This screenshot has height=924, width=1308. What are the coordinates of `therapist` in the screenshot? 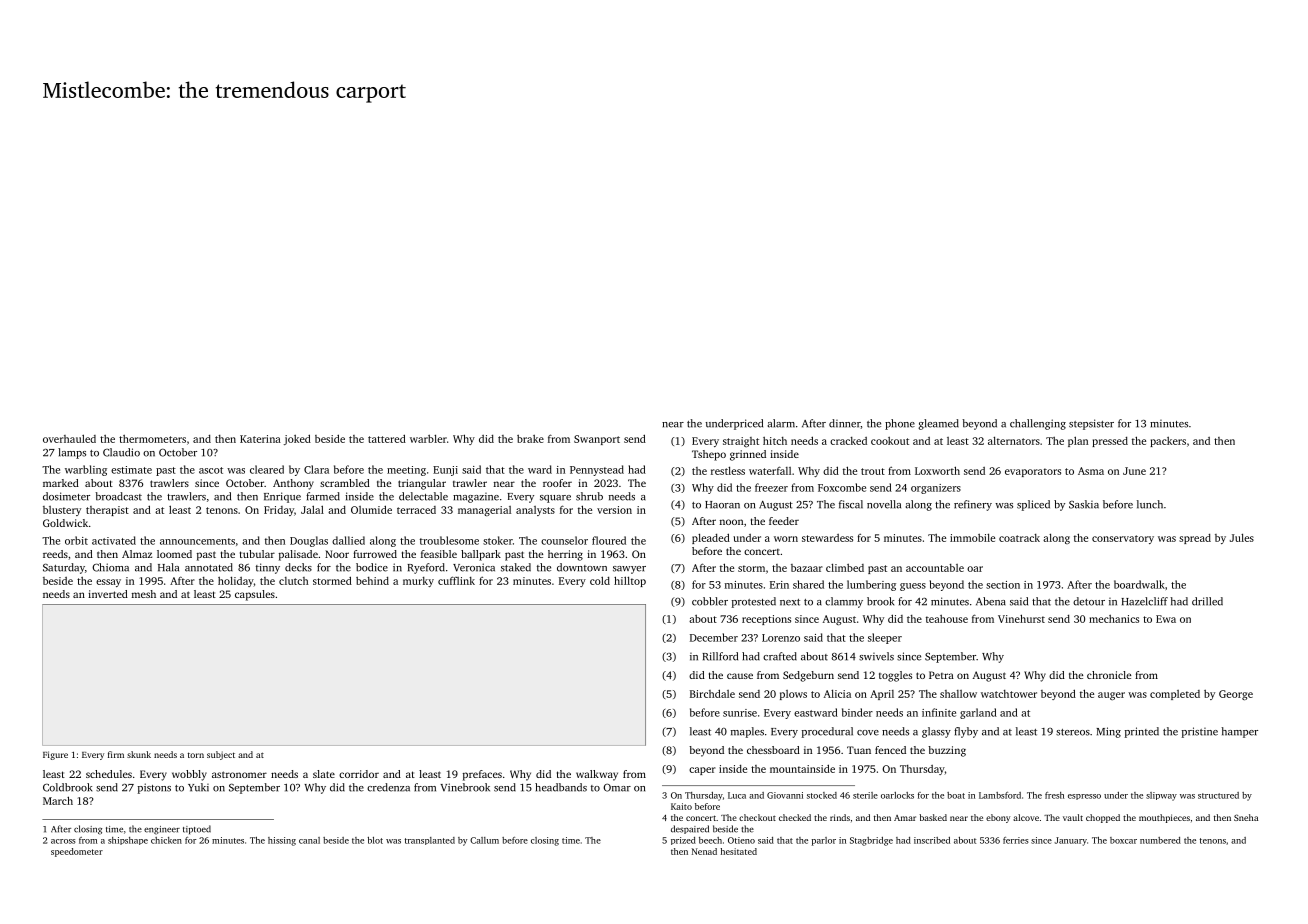 It's located at (107, 511).
